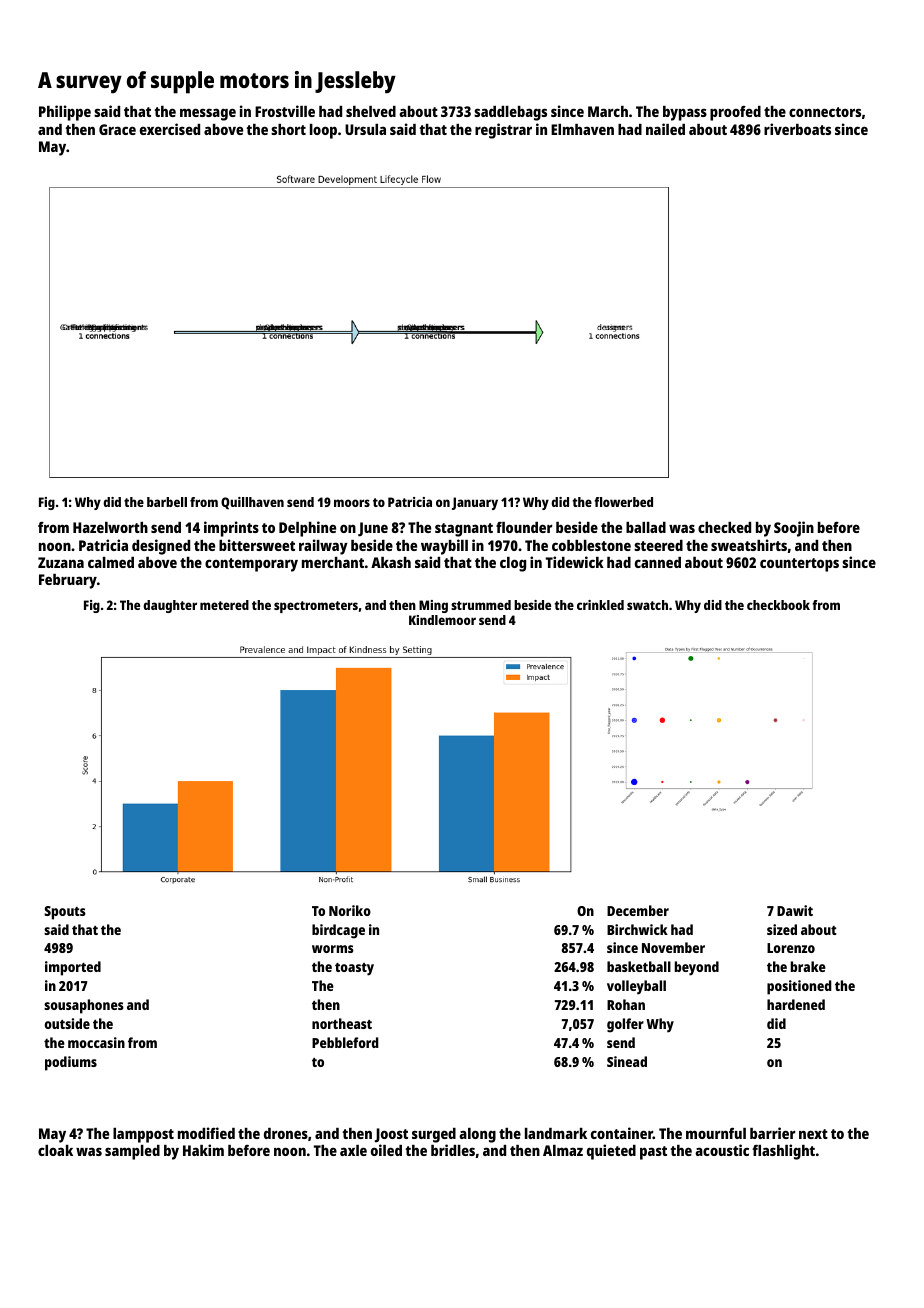 The height and width of the image is (1308, 924). What do you see at coordinates (286, 1133) in the image?
I see `drones` at bounding box center [286, 1133].
